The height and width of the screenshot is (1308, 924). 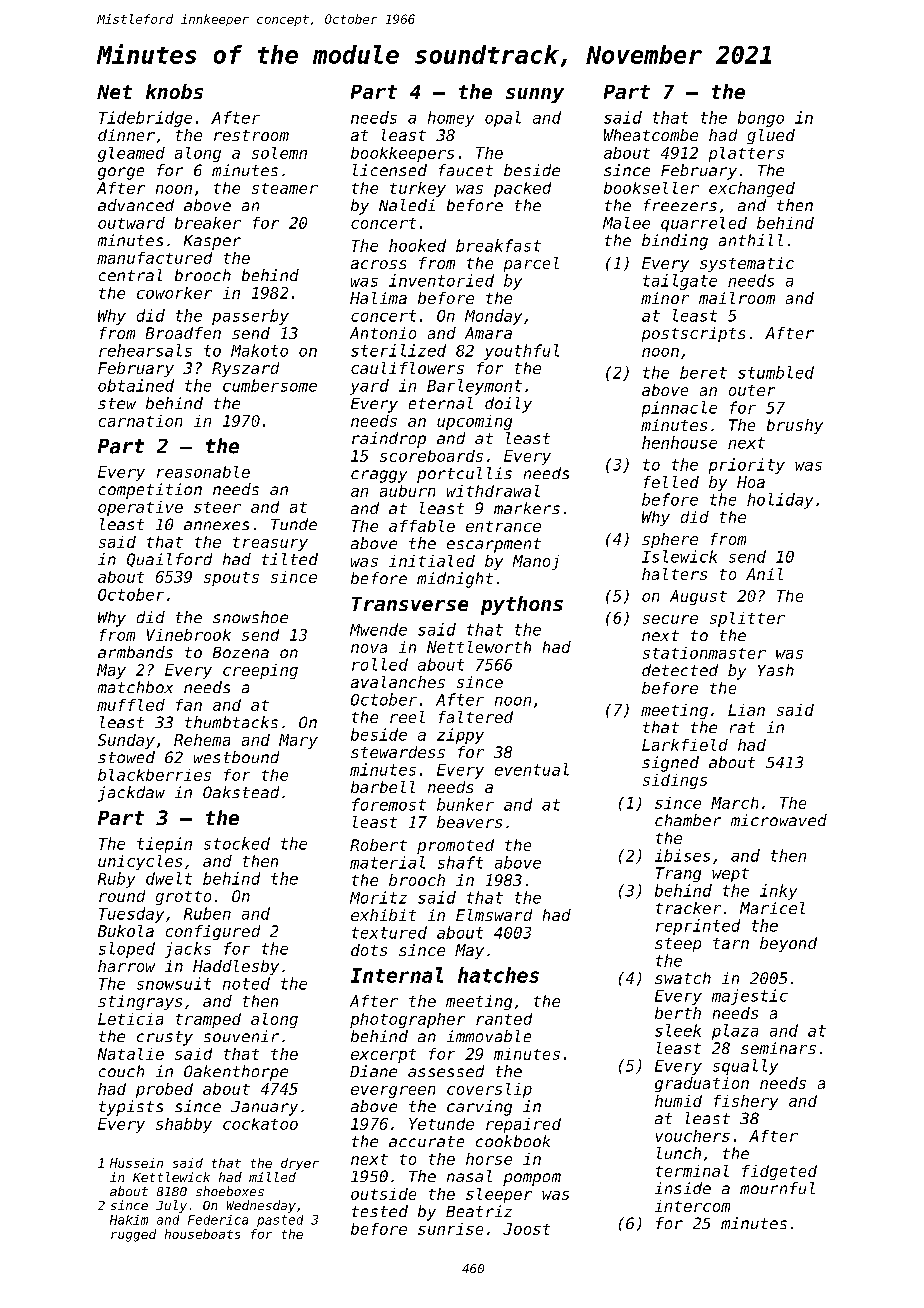 I want to click on pasted, so click(x=280, y=1221).
